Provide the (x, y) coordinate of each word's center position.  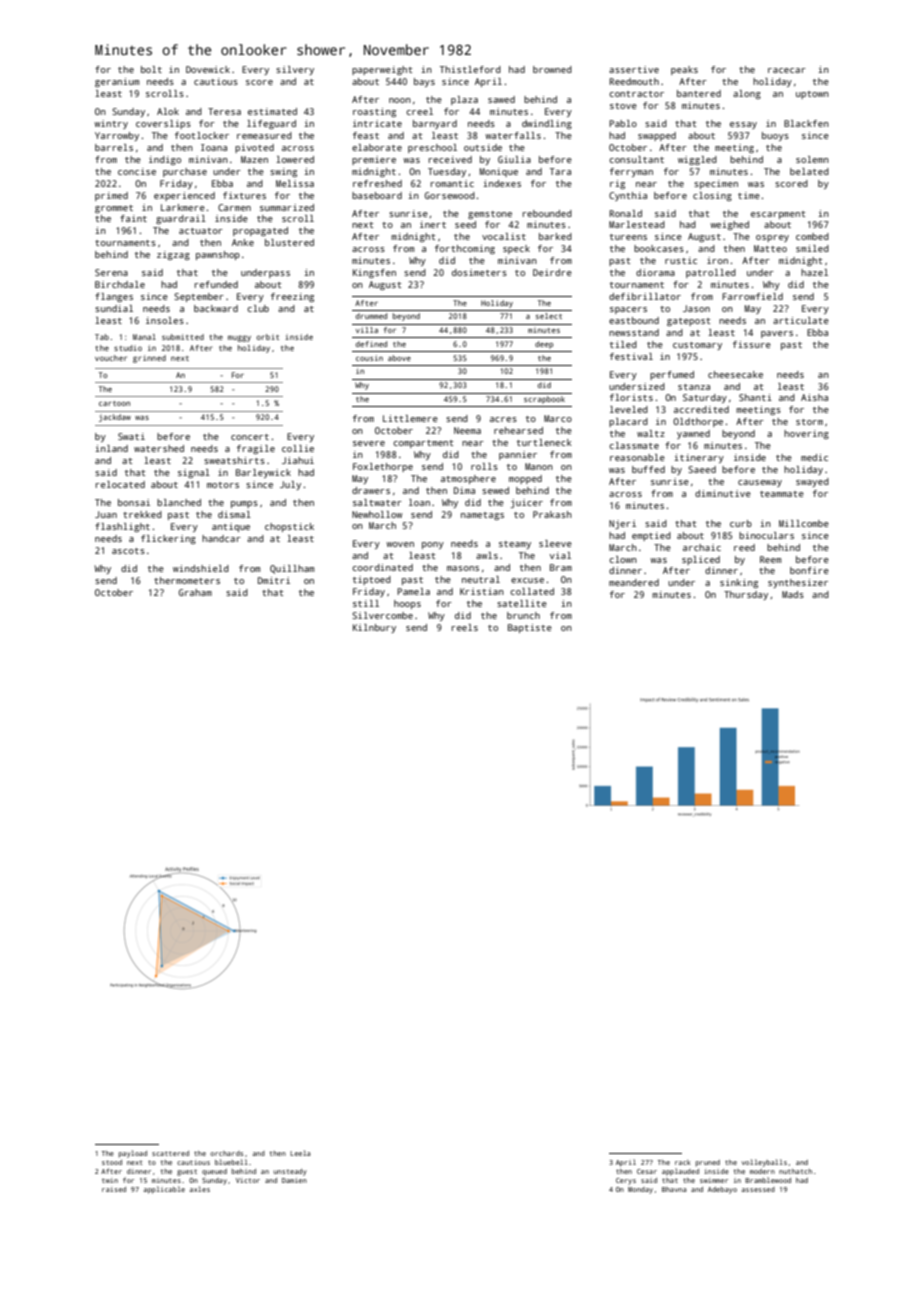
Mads (793, 594)
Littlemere (410, 418)
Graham (195, 592)
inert (433, 224)
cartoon (114, 403)
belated (809, 171)
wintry (111, 124)
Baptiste (530, 628)
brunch (523, 615)
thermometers (187, 580)
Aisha (814, 397)
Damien (294, 1180)
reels (465, 627)
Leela (300, 1153)
